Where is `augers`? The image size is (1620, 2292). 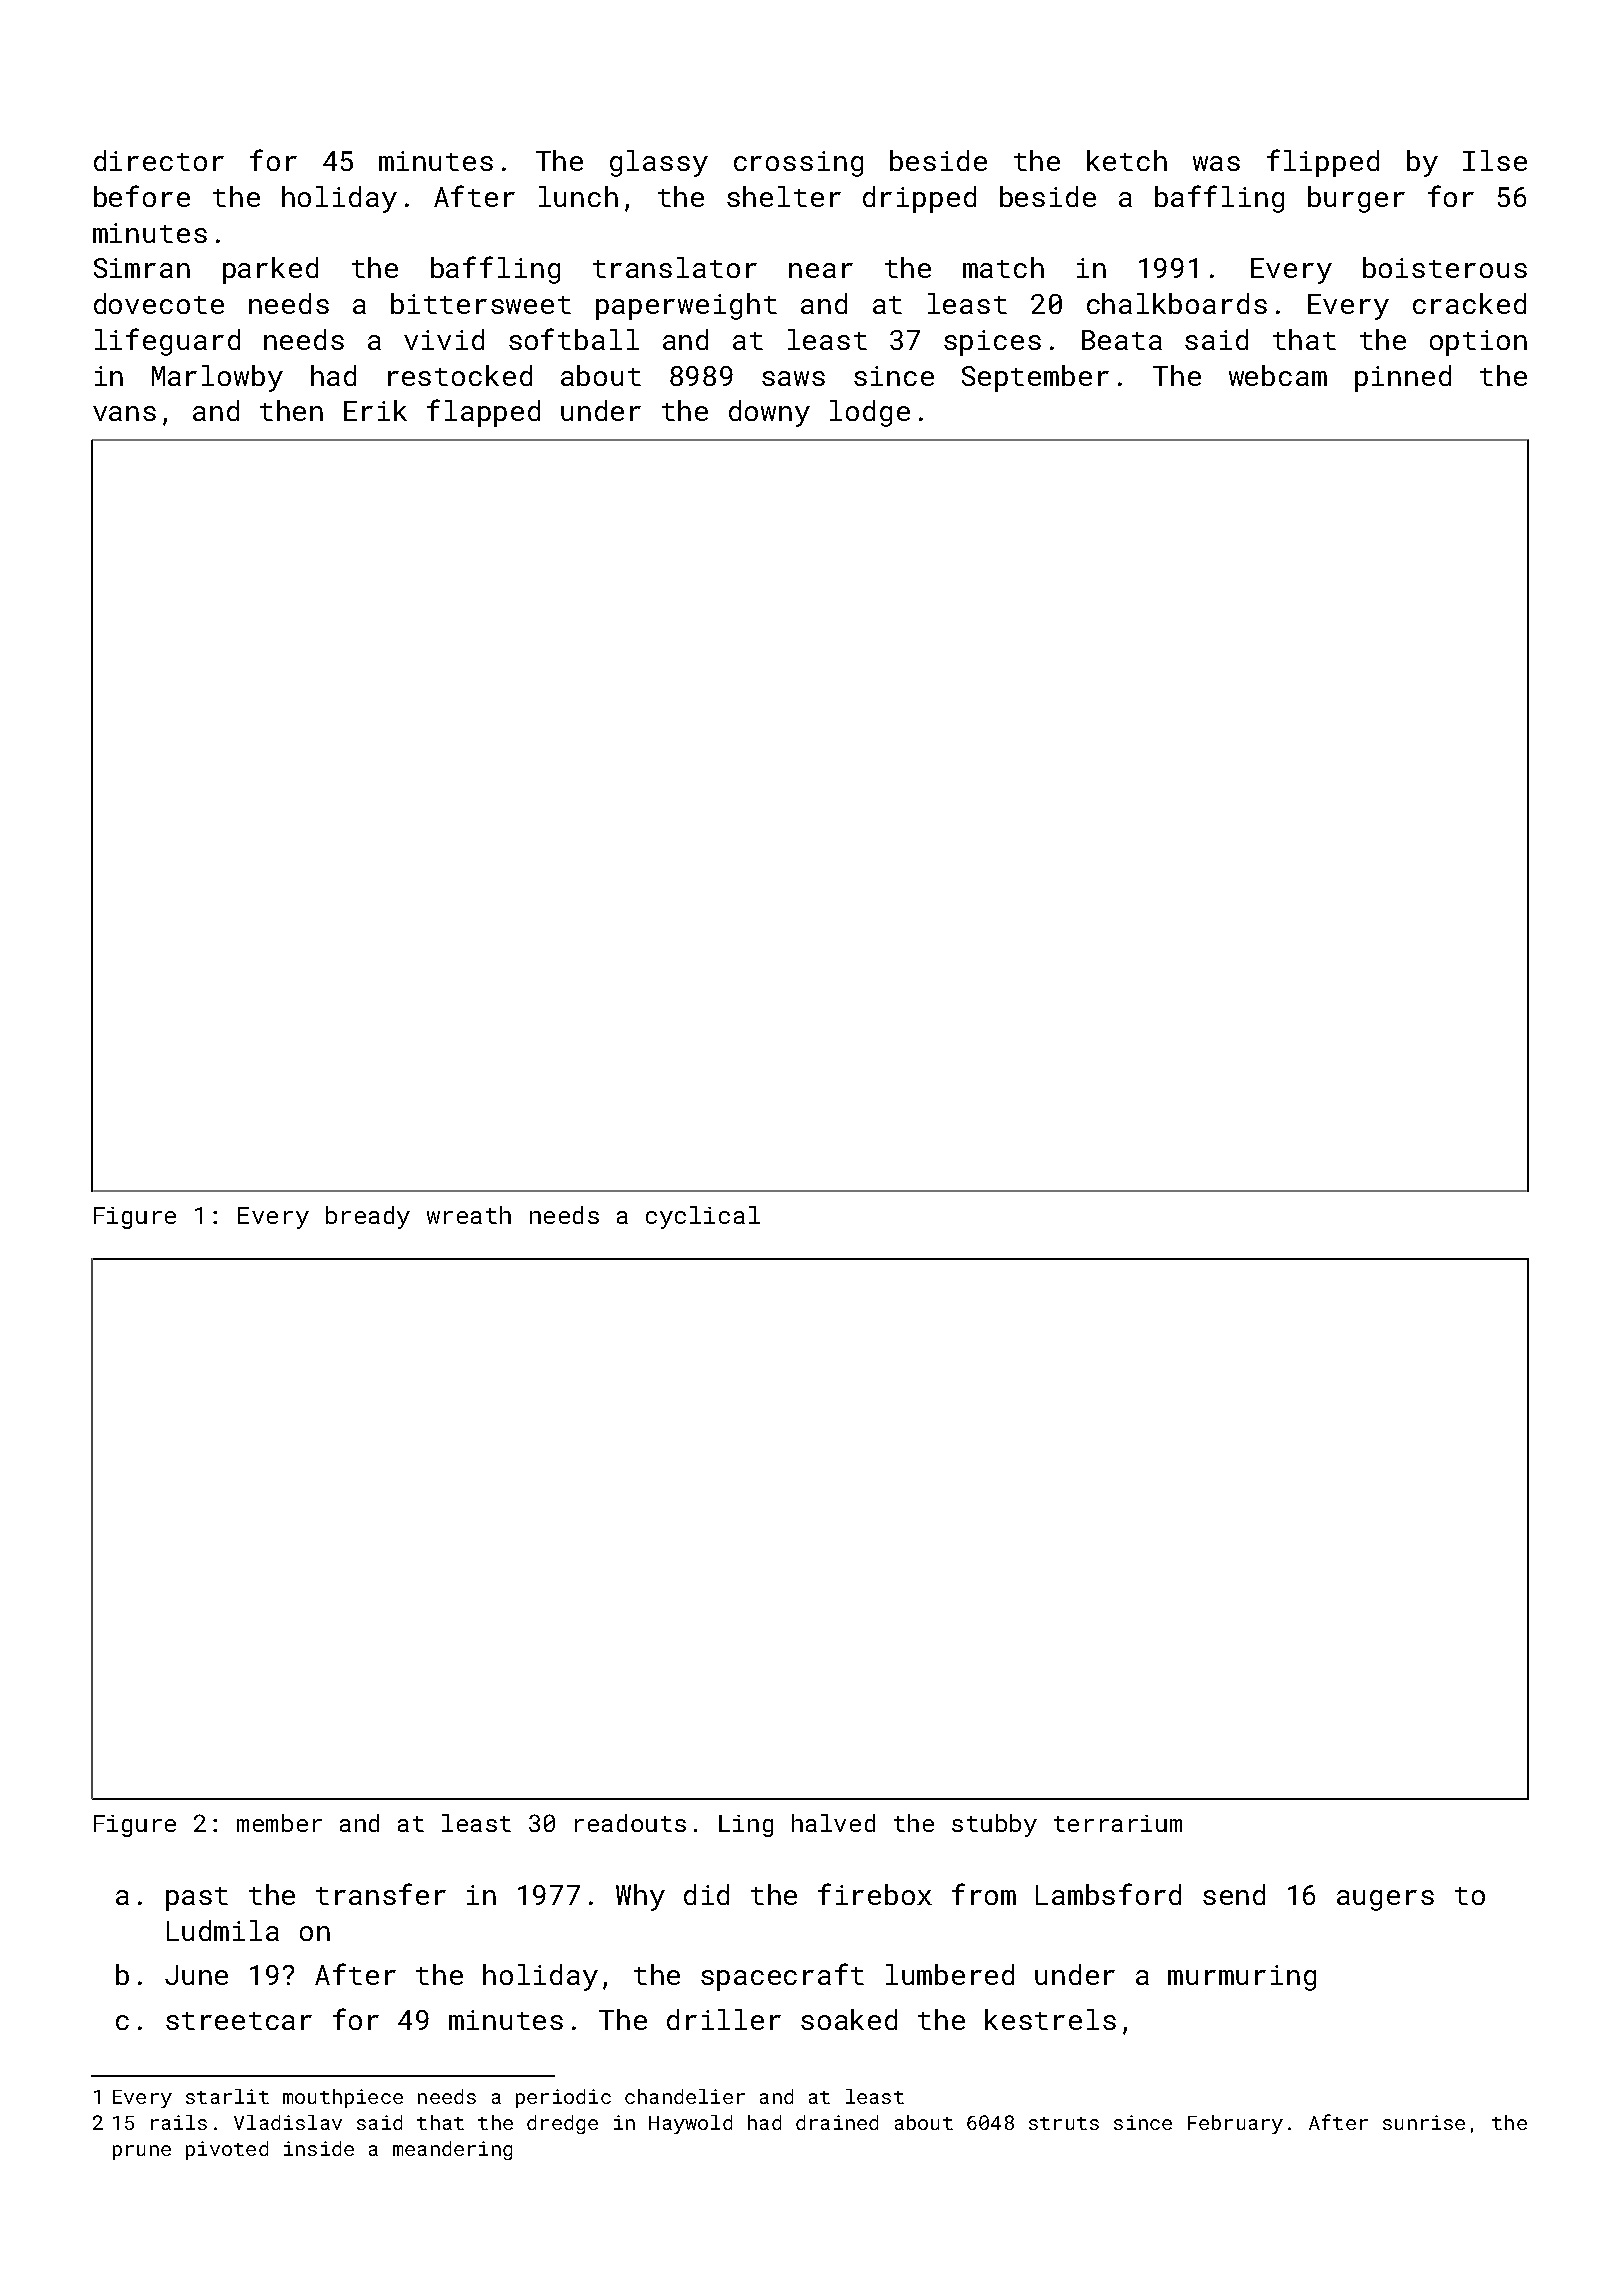 augers is located at coordinates (1385, 1900).
